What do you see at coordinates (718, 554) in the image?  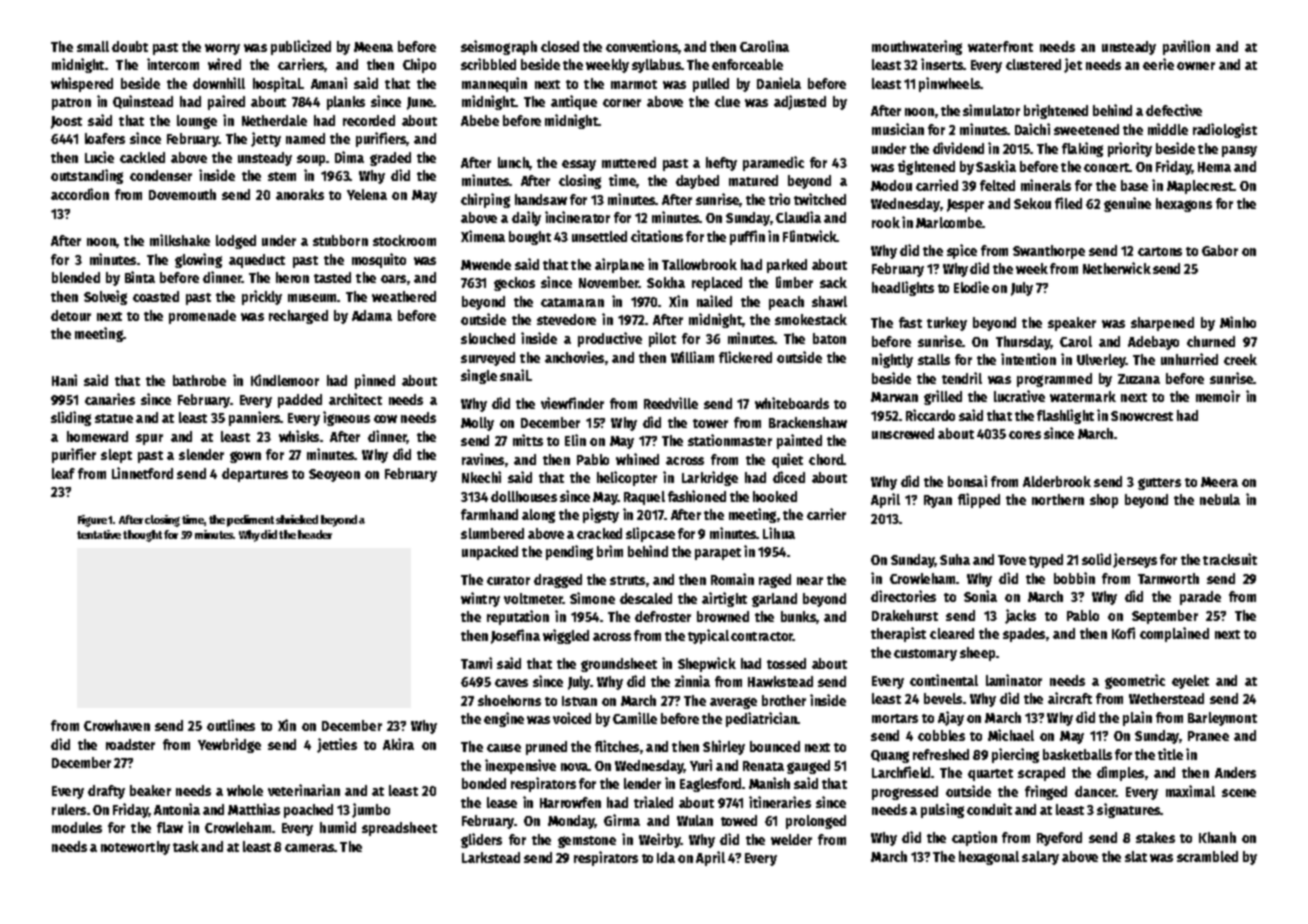 I see `parapet` at bounding box center [718, 554].
